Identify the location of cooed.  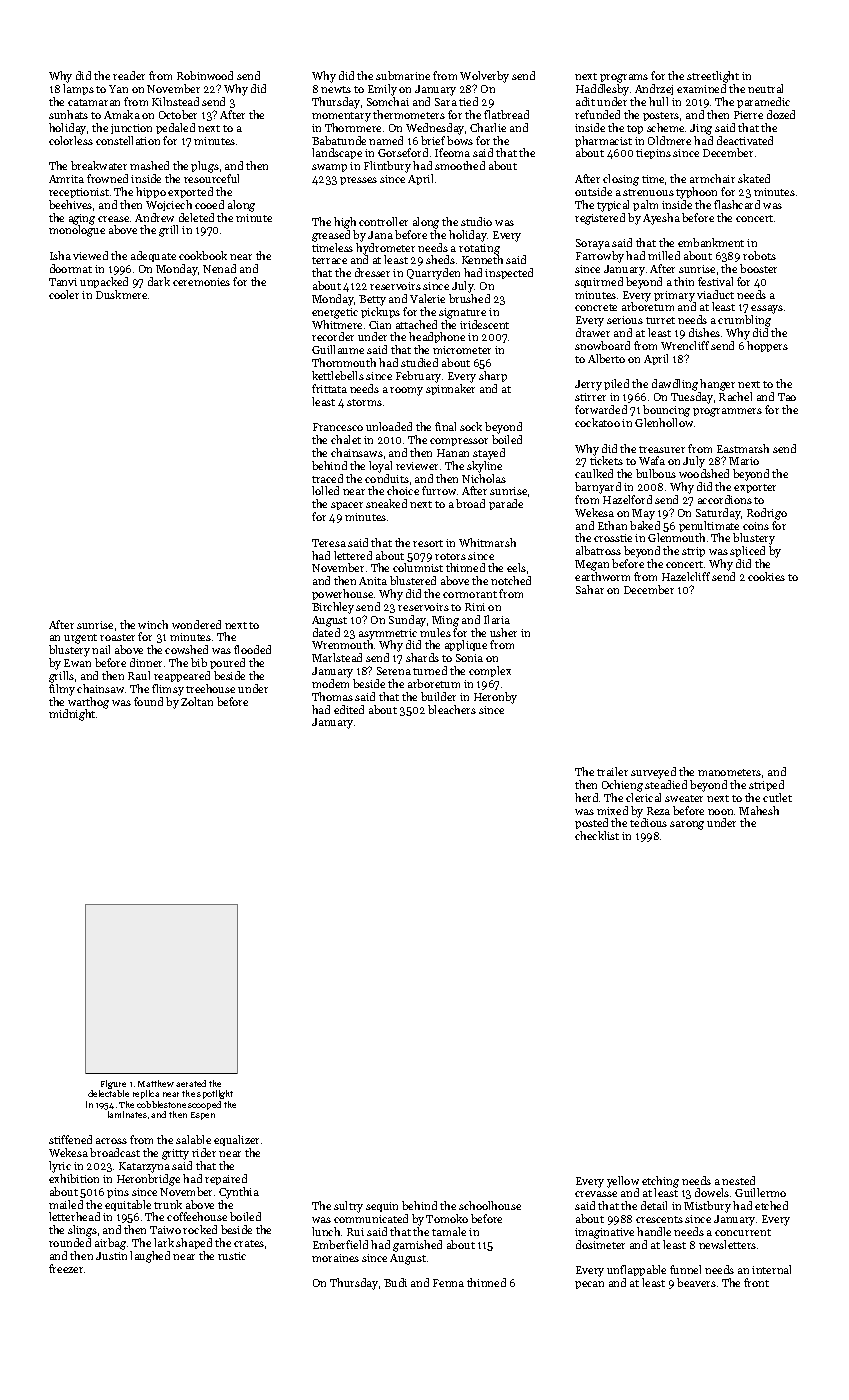
(209, 204).
